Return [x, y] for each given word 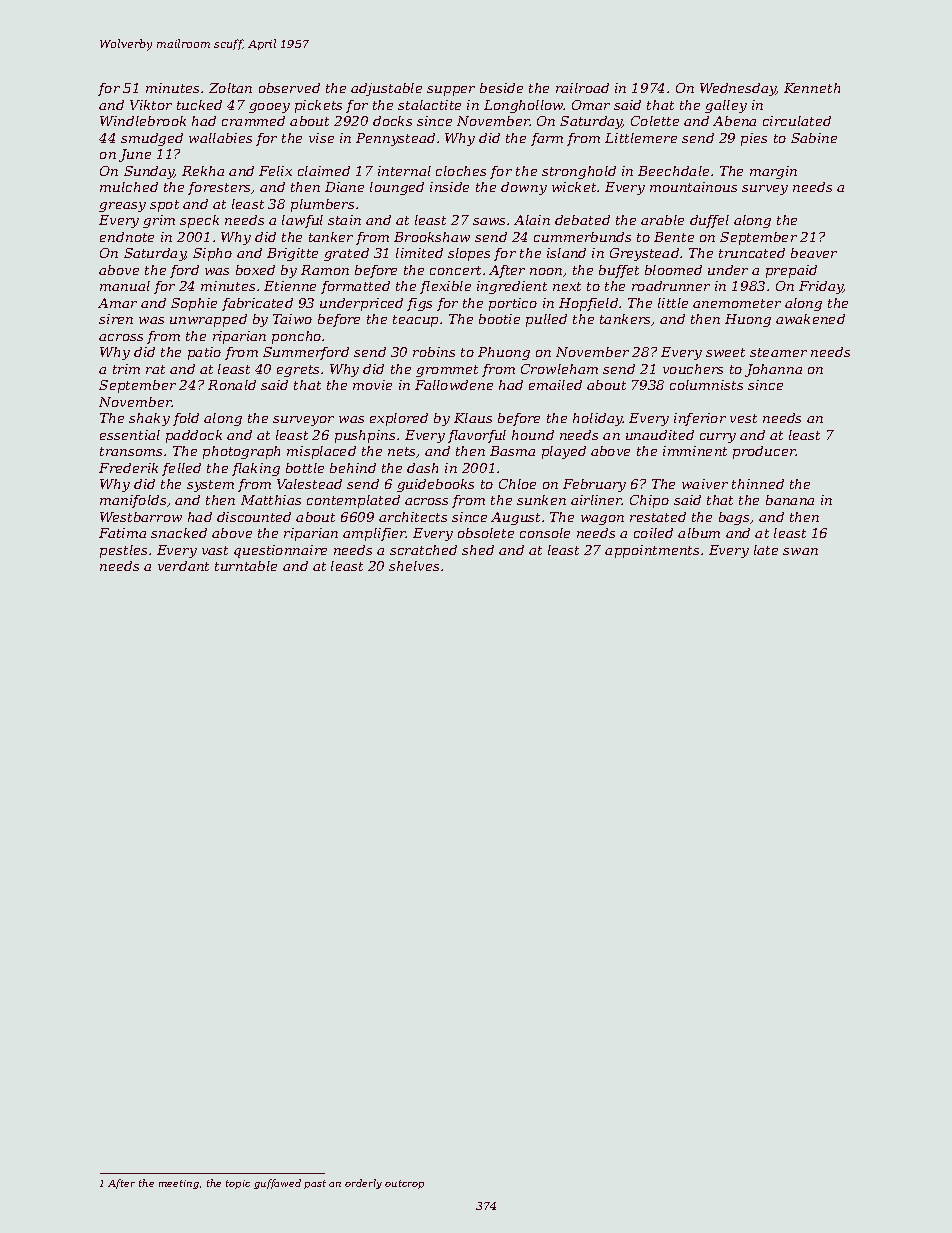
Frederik [128, 468]
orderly [363, 1184]
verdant [183, 566]
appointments [652, 551]
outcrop [404, 1184]
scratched [423, 550]
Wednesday [738, 89]
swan [800, 551]
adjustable [386, 89]
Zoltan [230, 88]
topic [238, 1184]
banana [790, 500]
